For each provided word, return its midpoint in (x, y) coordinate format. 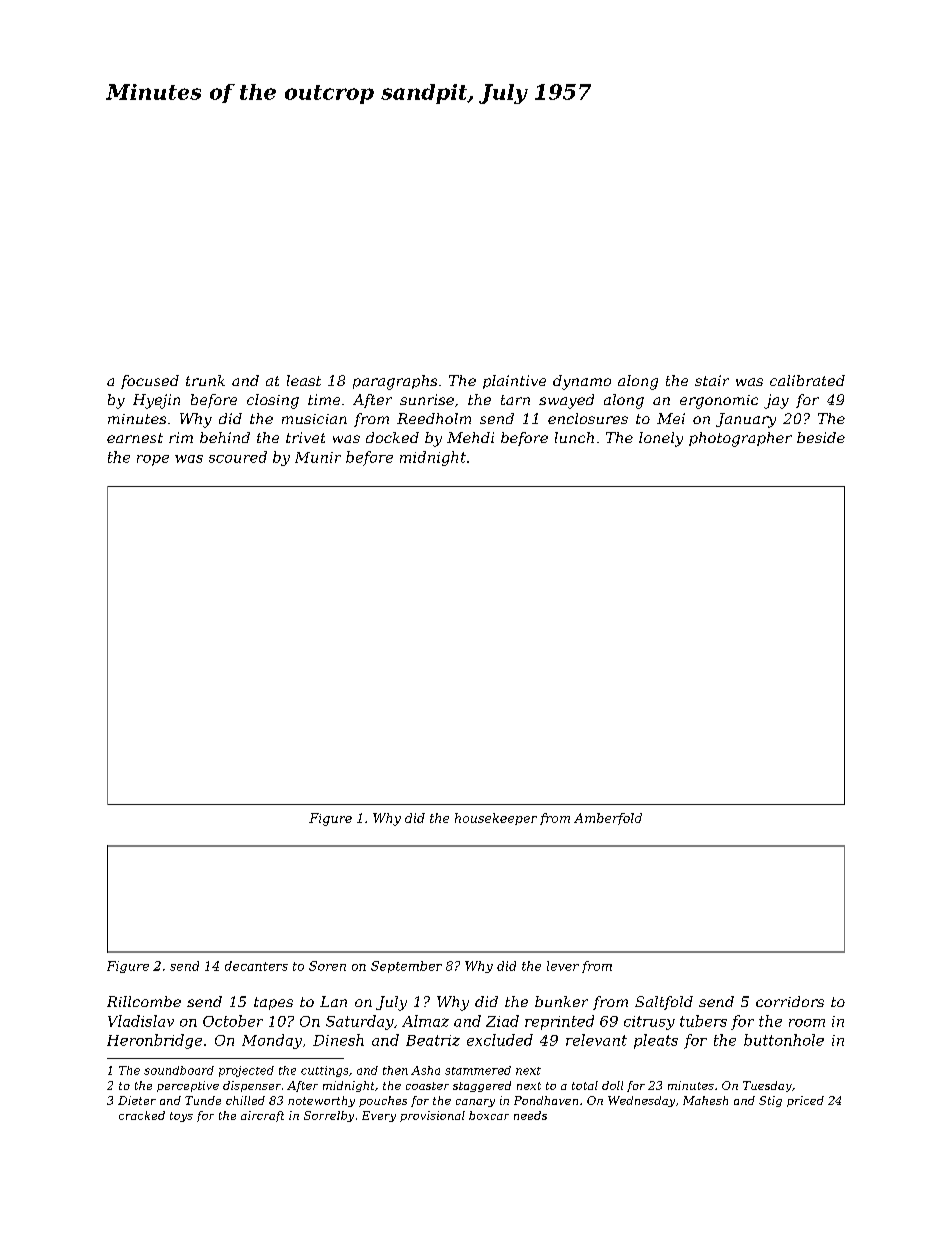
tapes (273, 1003)
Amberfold (608, 819)
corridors (790, 1001)
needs (530, 1115)
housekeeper (496, 819)
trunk (205, 380)
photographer (740, 439)
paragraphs (395, 382)
